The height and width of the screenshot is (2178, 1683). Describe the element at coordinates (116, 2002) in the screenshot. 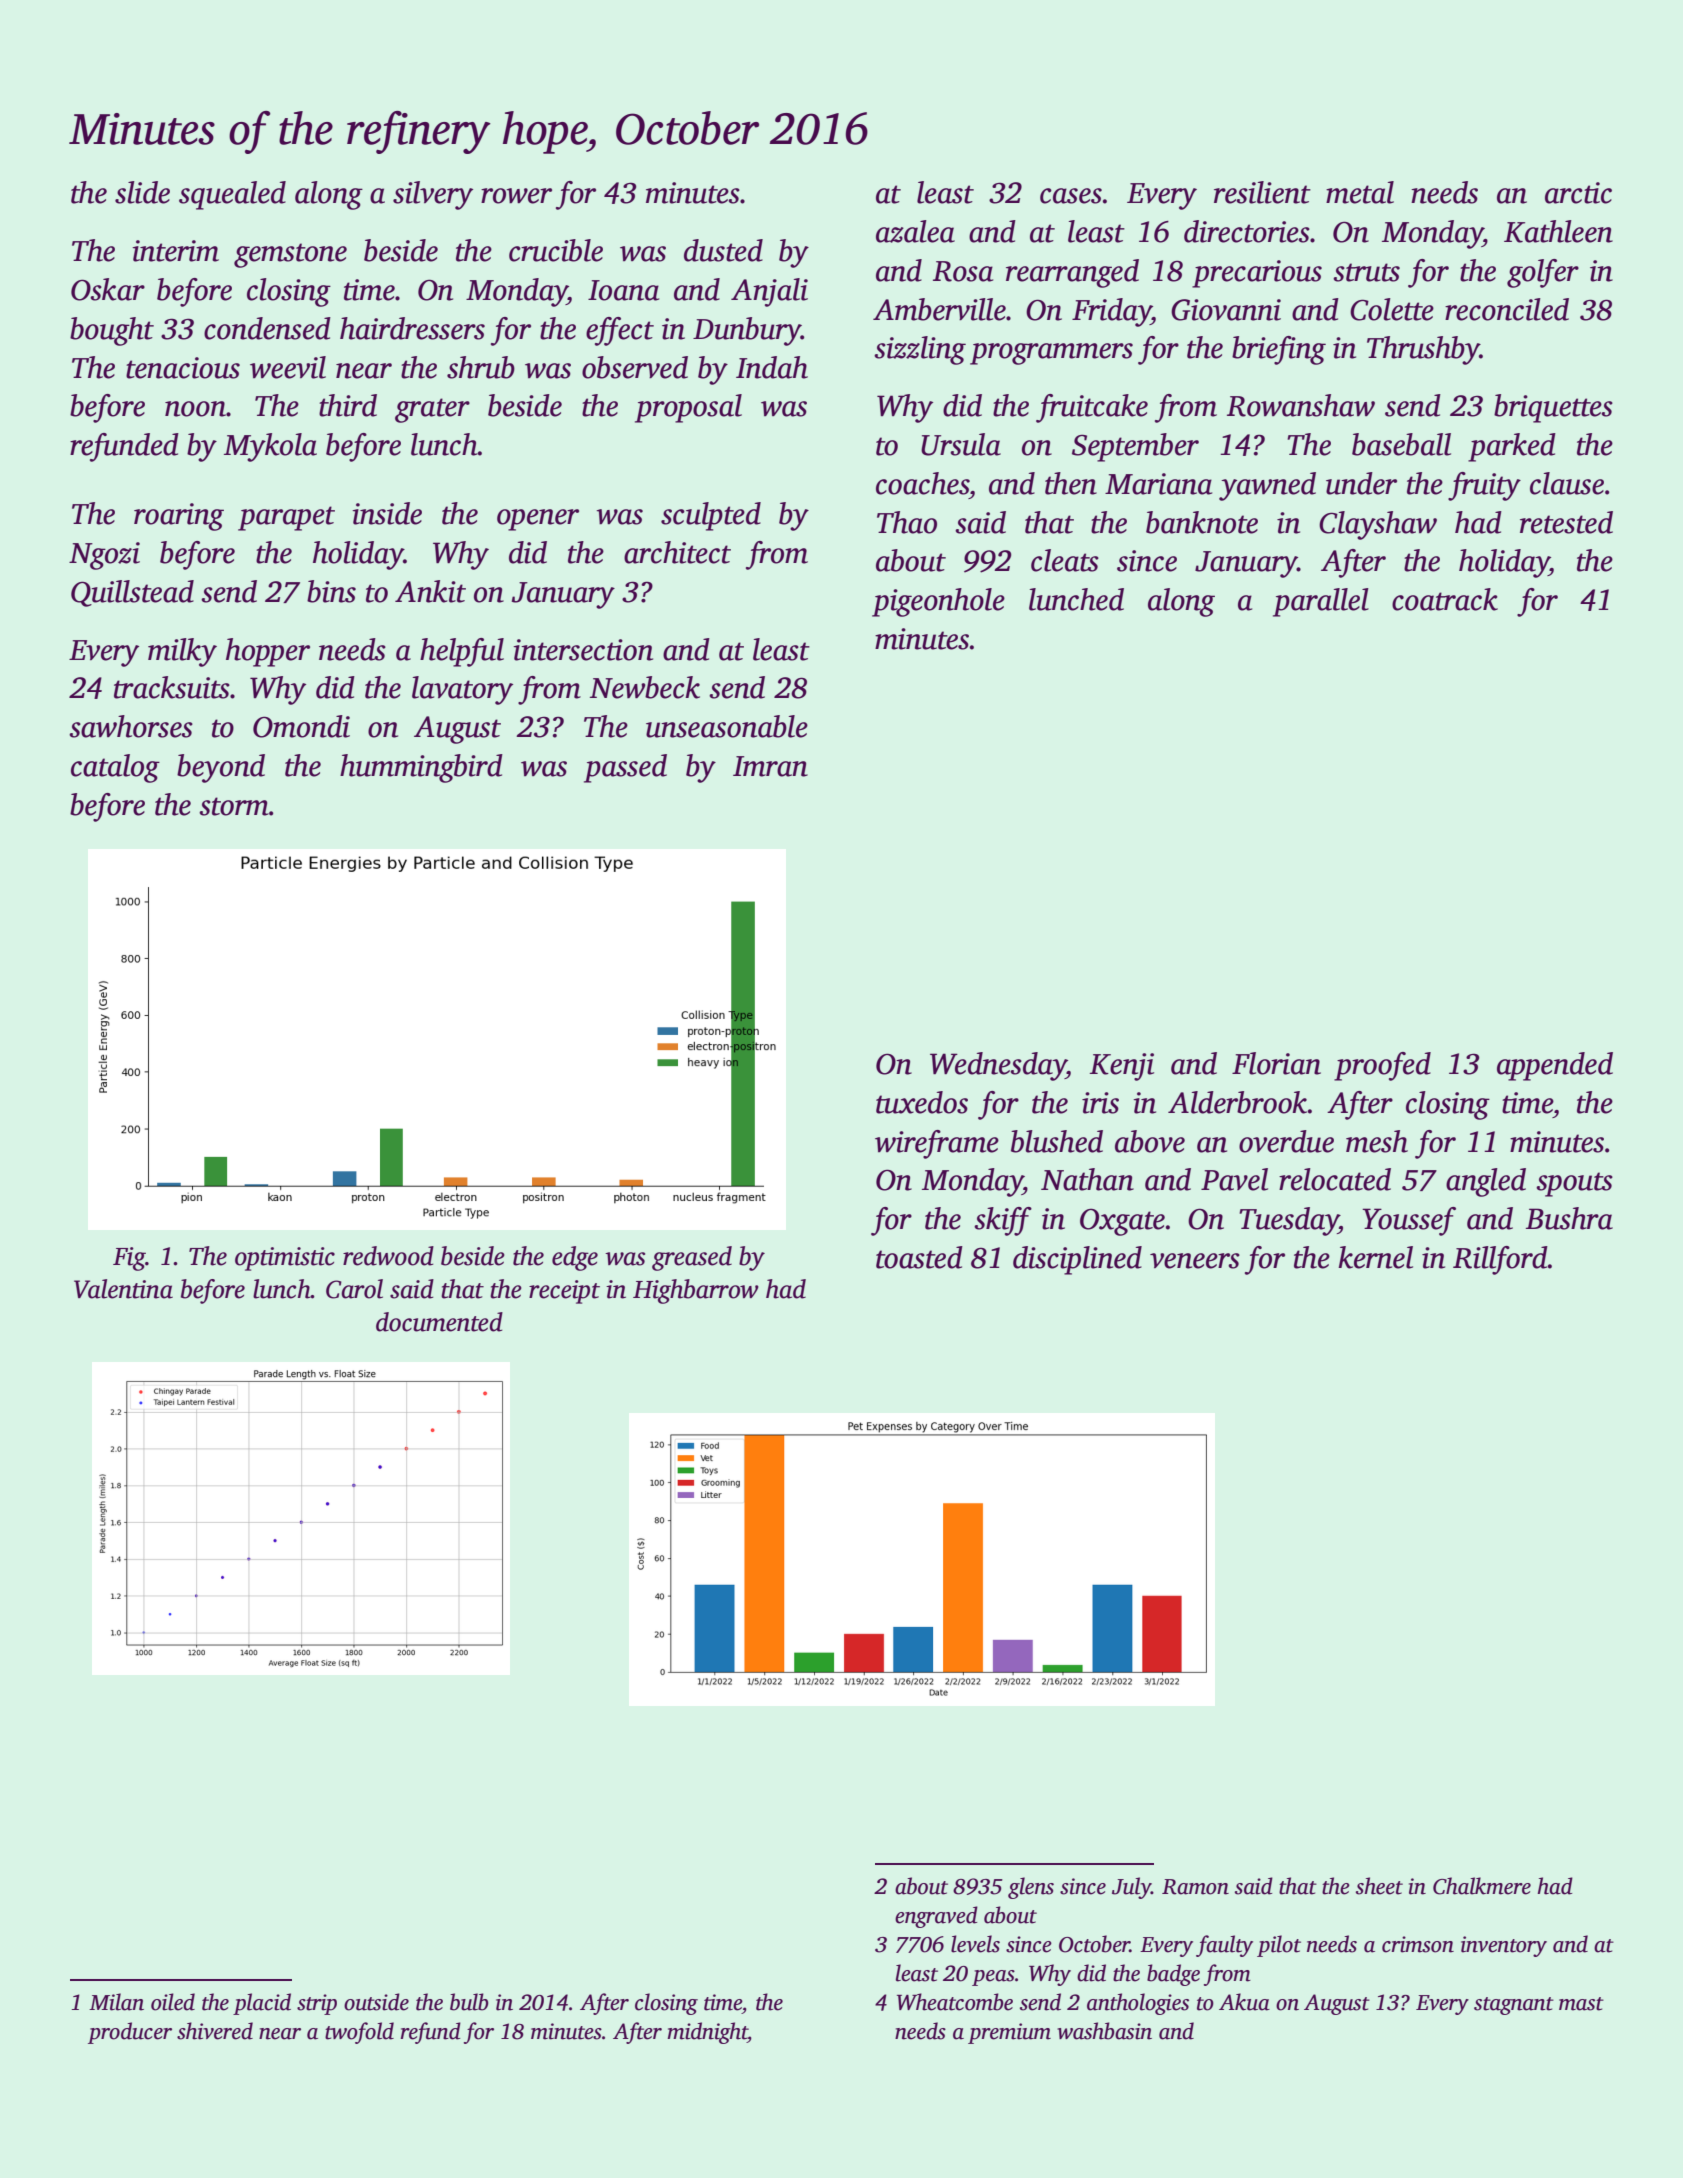

I see `Milan` at that location.
